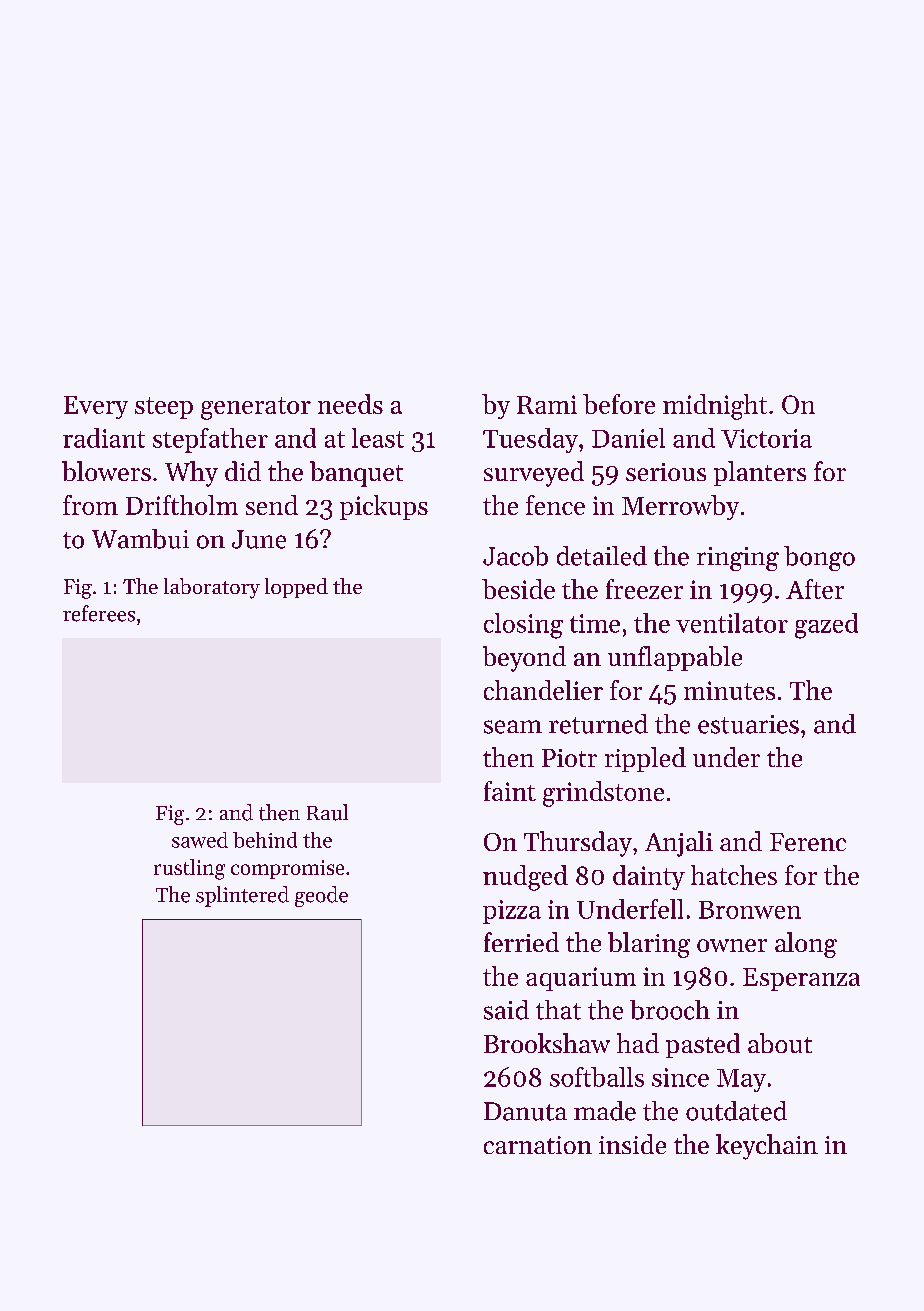 Image resolution: width=924 pixels, height=1311 pixels. I want to click on Danuta, so click(525, 1111).
